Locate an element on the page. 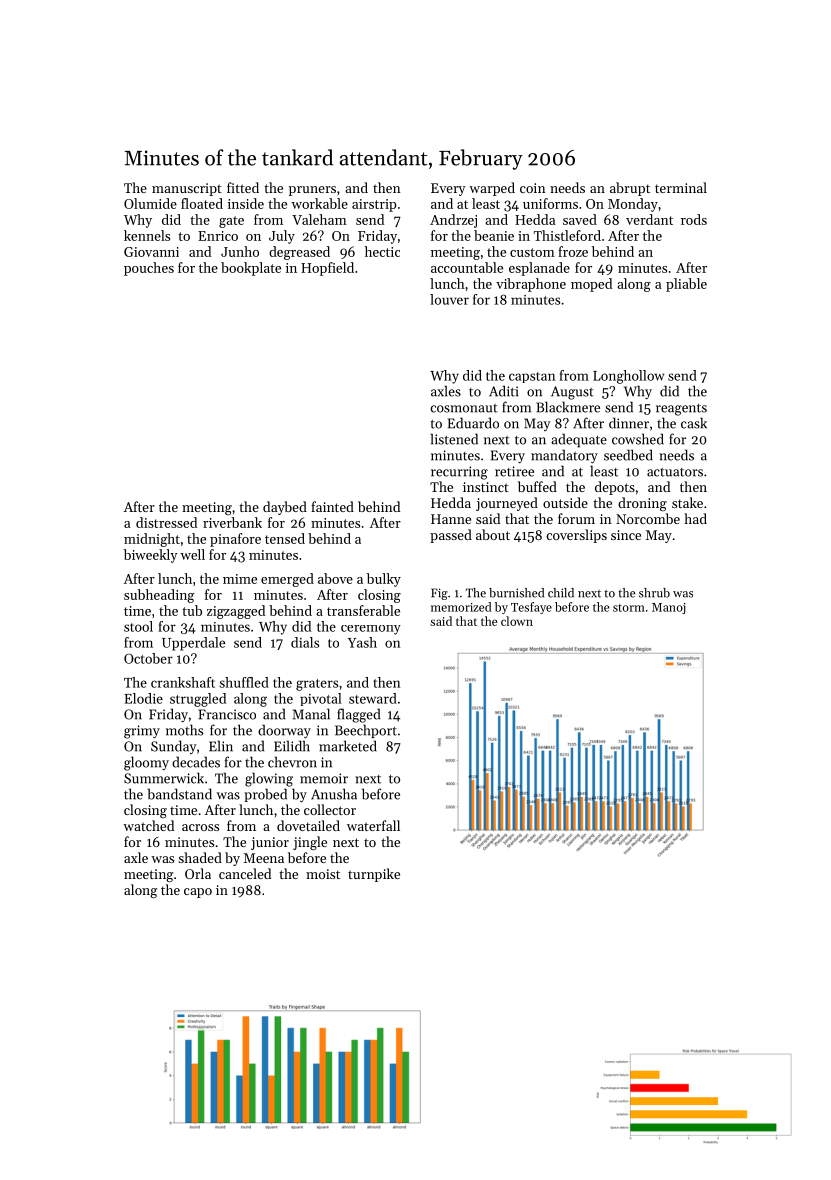 This page has width=831, height=1180. coin is located at coordinates (533, 188).
